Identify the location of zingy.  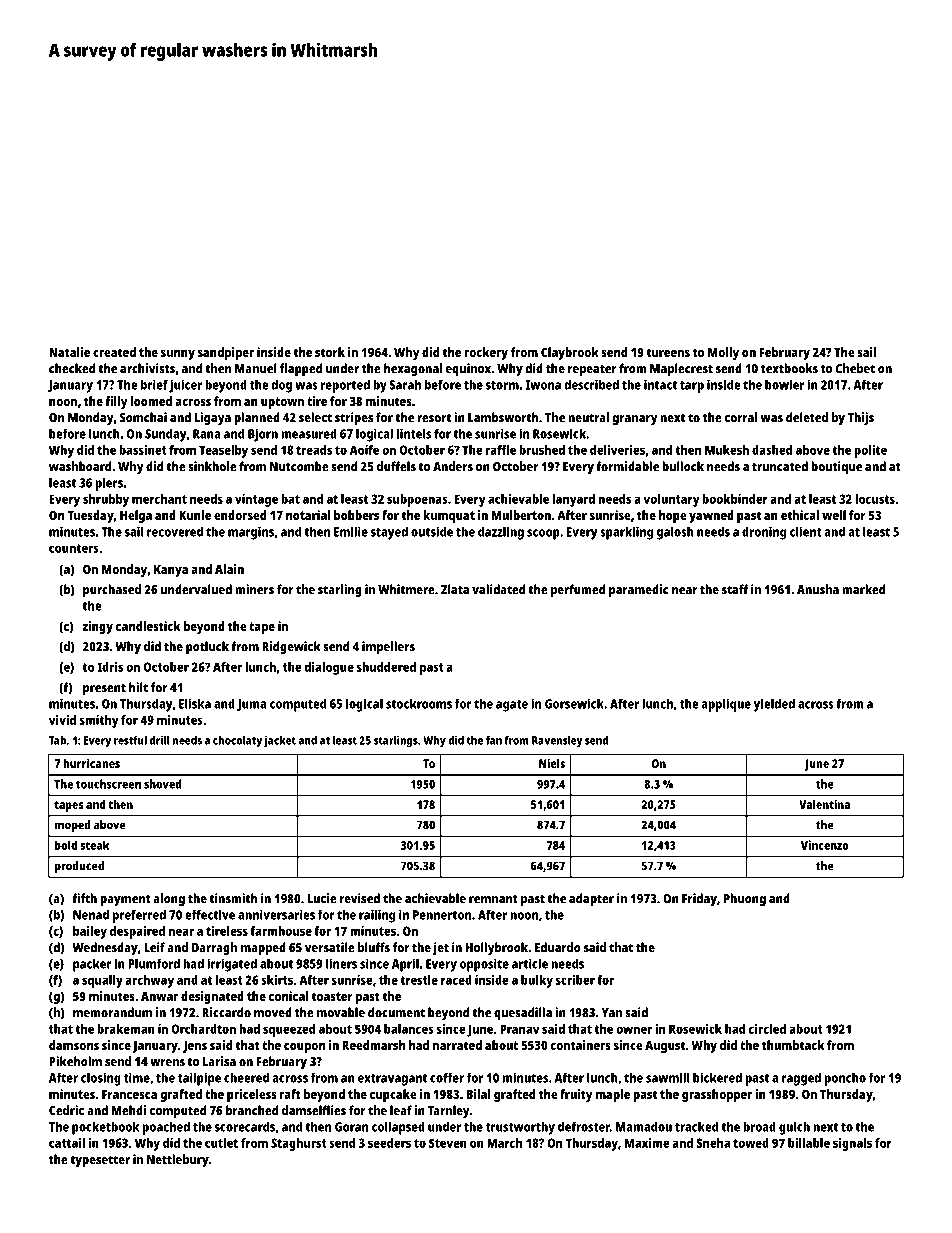
(98, 627).
